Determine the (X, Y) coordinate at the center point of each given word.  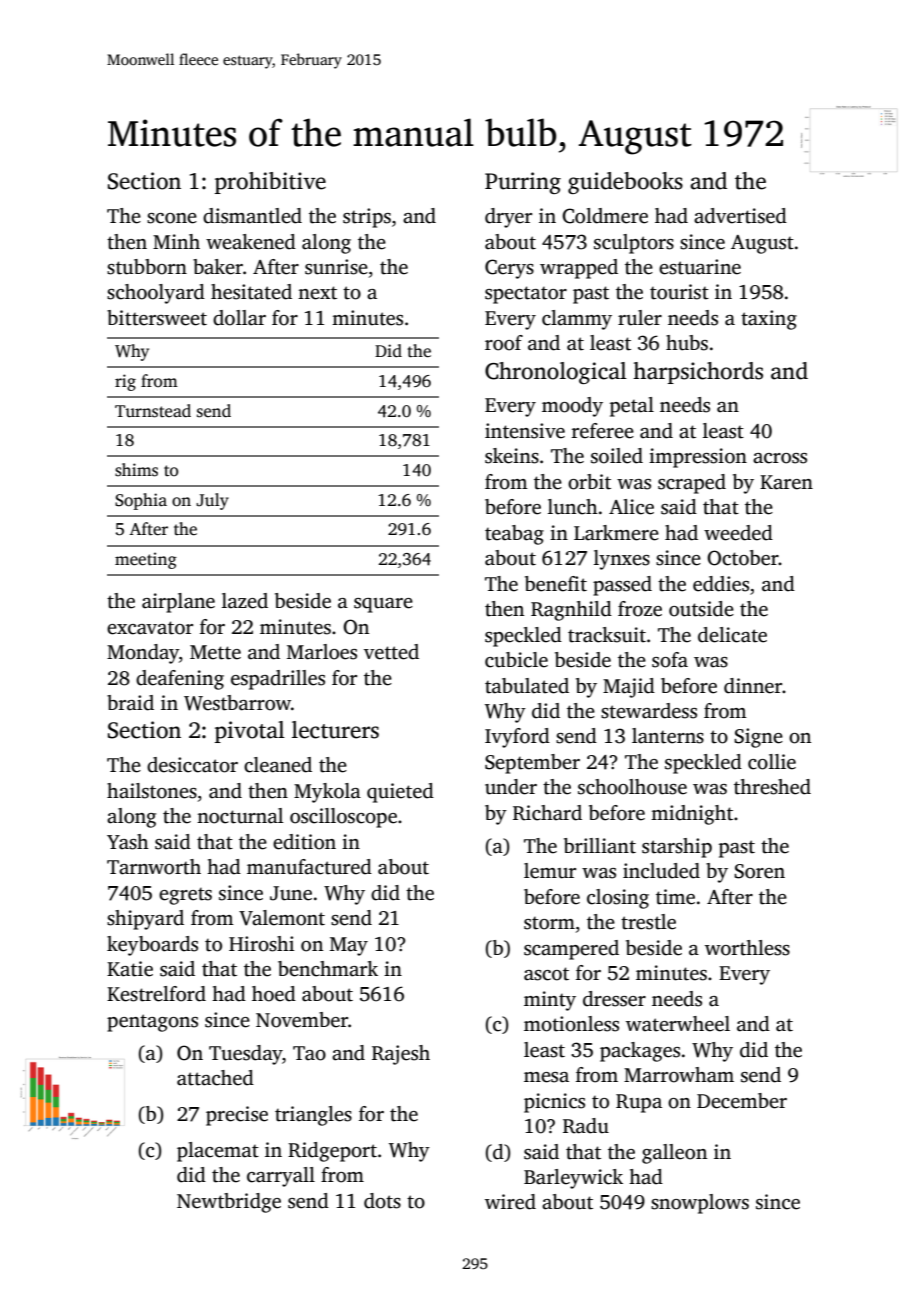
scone (172, 218)
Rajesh (401, 1055)
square (383, 605)
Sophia (141, 501)
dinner (753, 686)
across (780, 458)
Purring (523, 183)
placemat (218, 1152)
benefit (556, 584)
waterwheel (678, 1024)
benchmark (328, 969)
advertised (740, 216)
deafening (180, 680)
